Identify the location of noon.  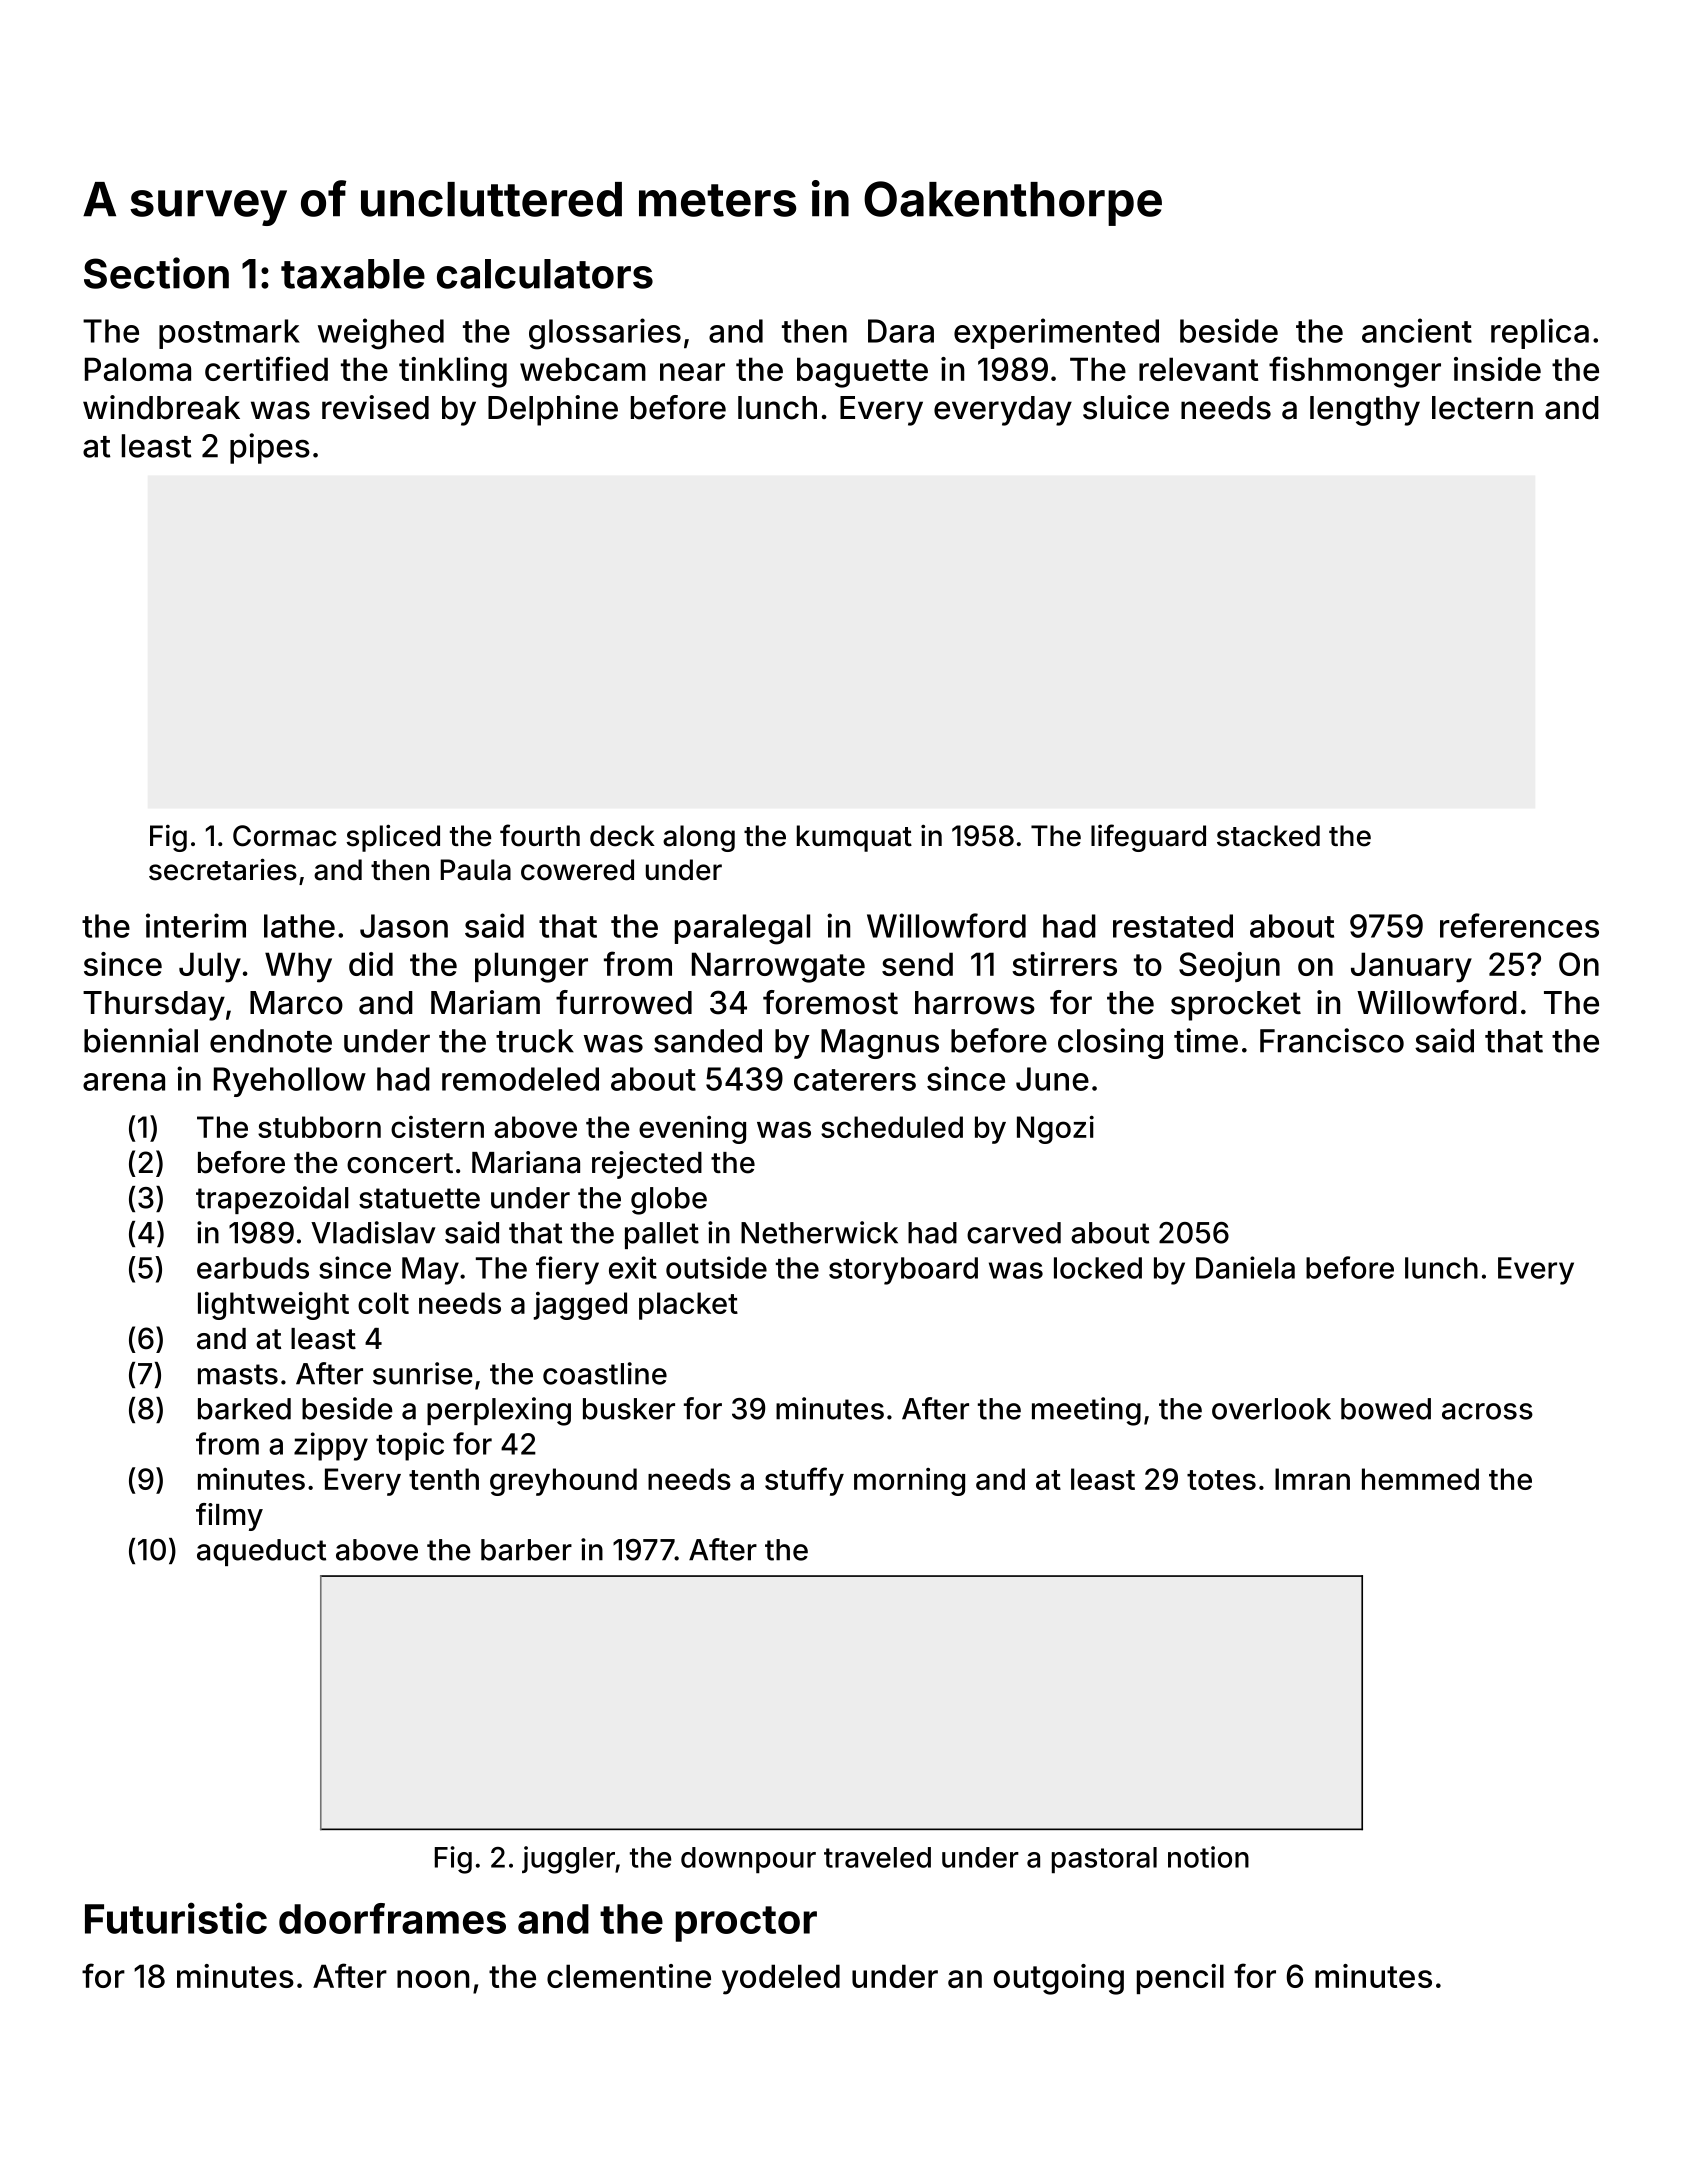
(433, 1979).
